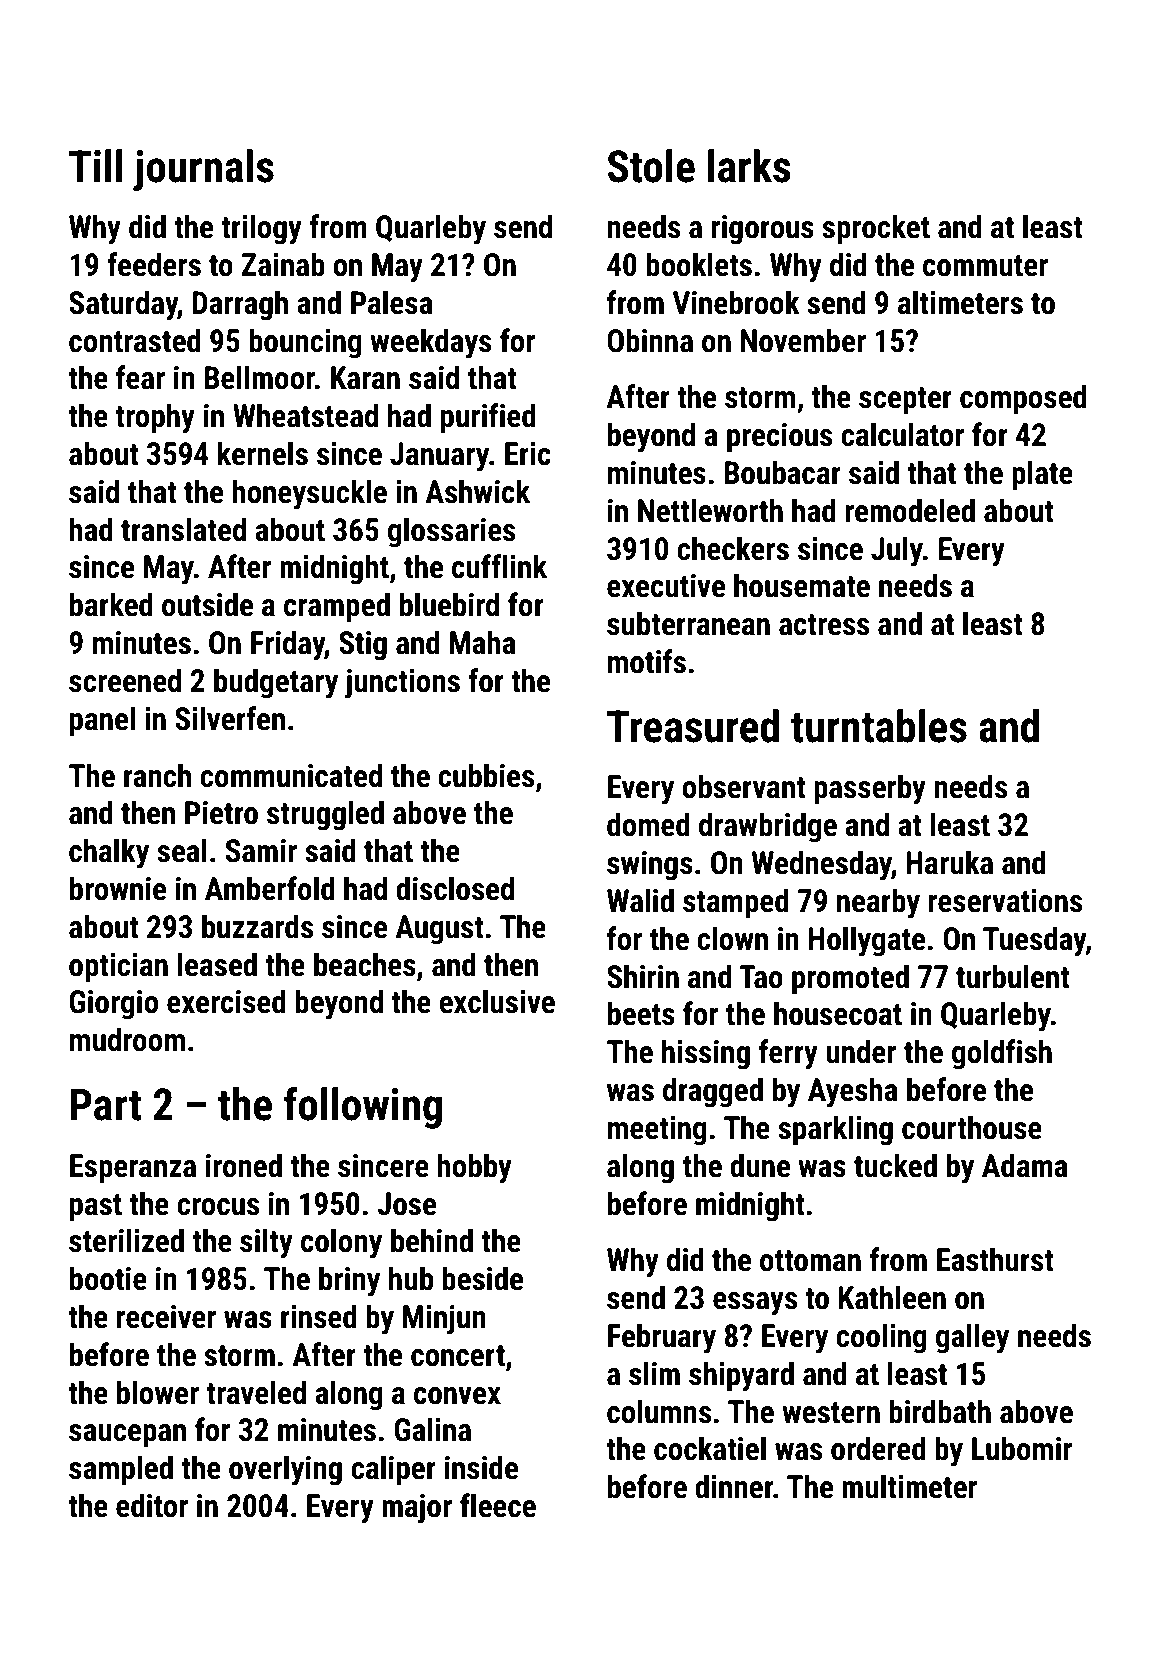 This document has width=1165, height=1654. What do you see at coordinates (909, 1486) in the document?
I see `multimeter` at bounding box center [909, 1486].
